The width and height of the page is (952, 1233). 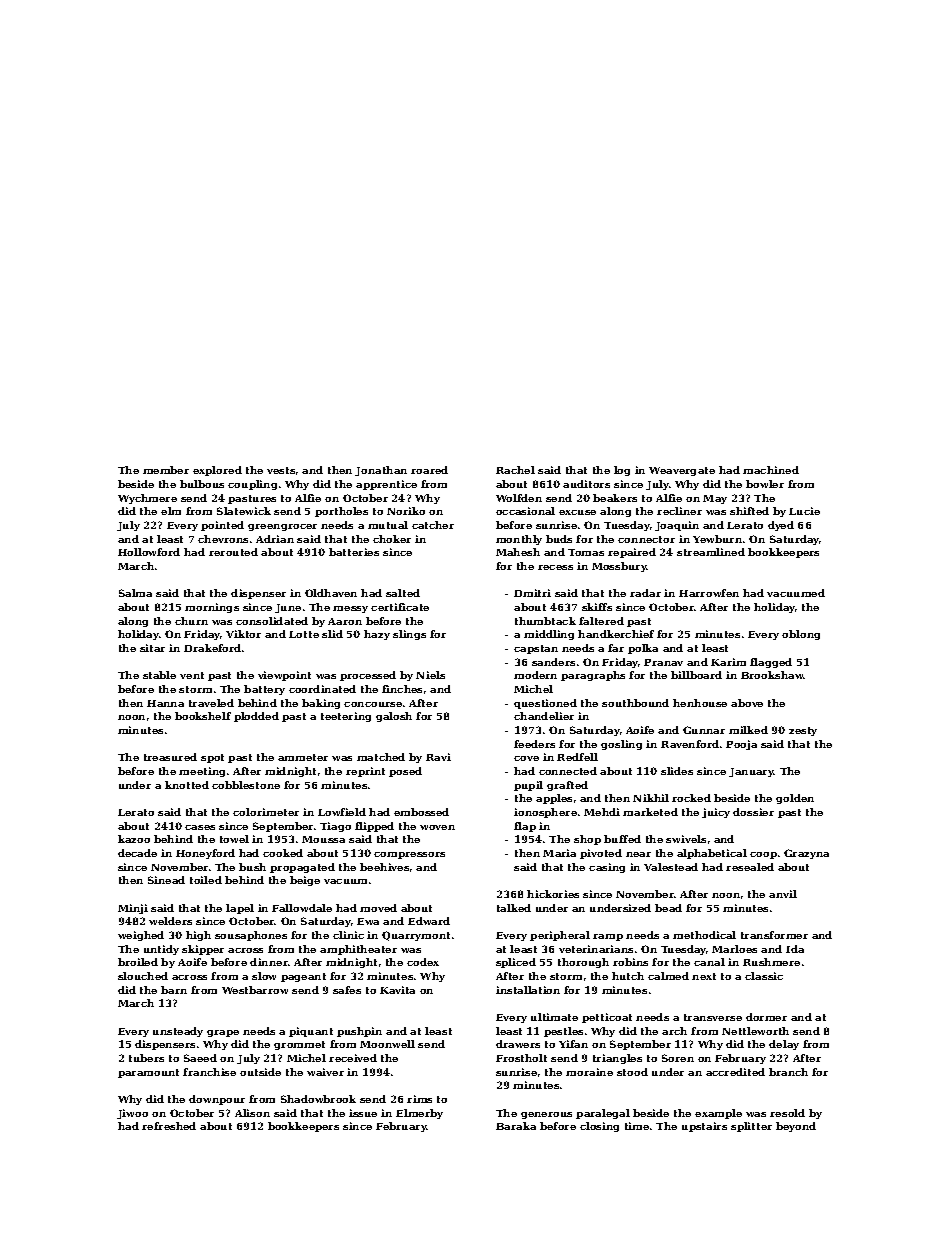 What do you see at coordinates (147, 499) in the page?
I see `Wychmere` at bounding box center [147, 499].
